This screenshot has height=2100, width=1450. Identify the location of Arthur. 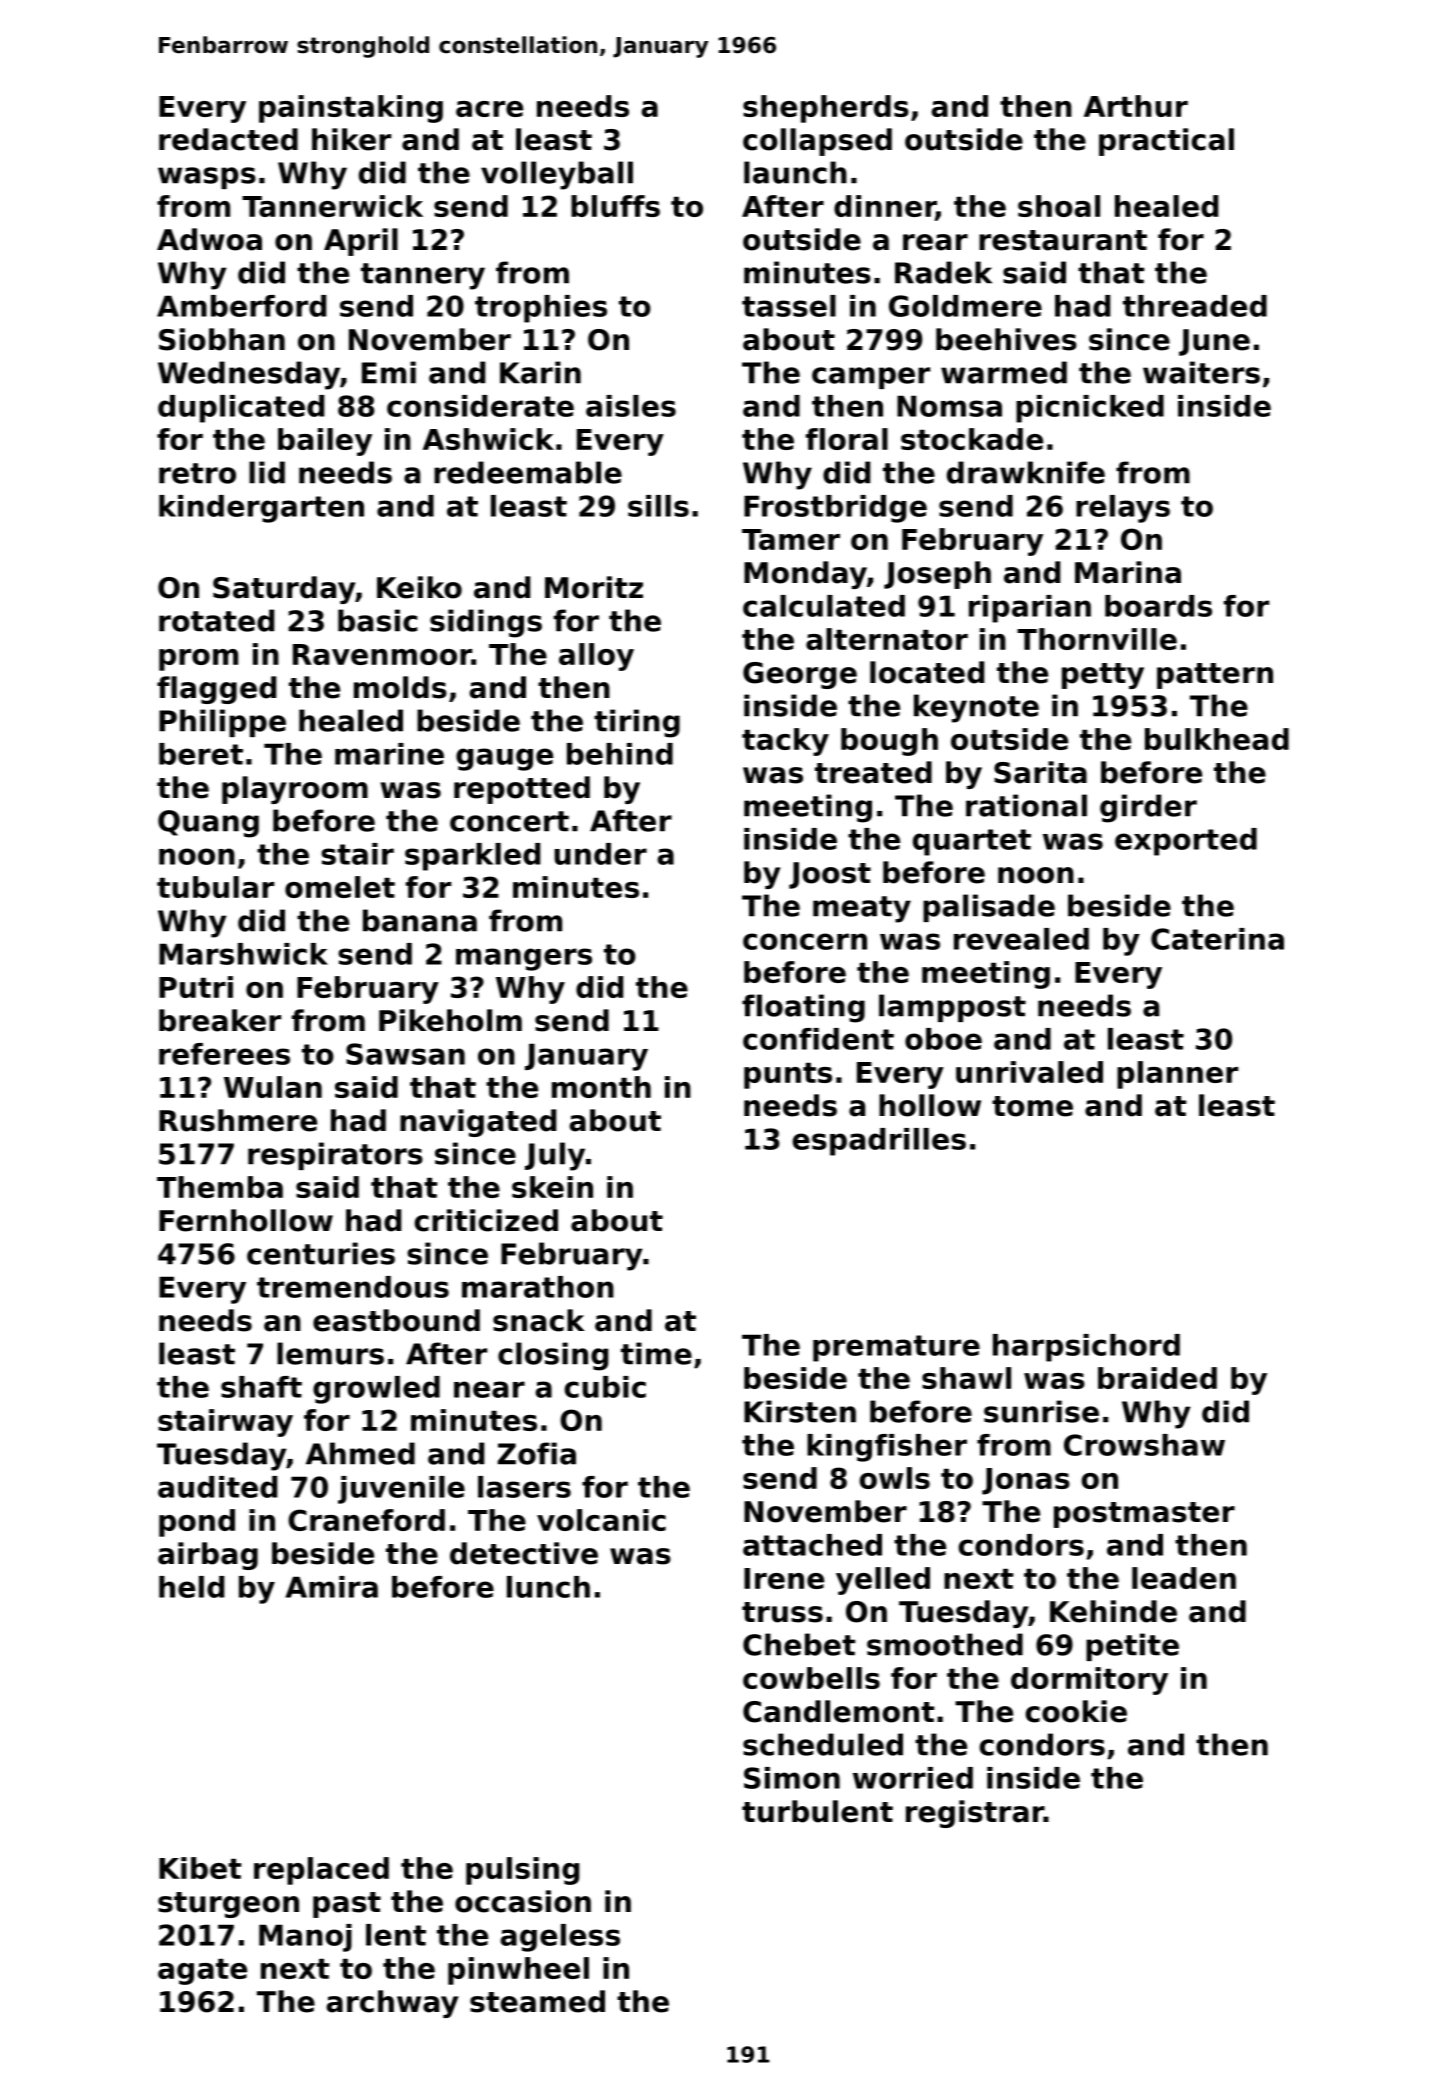
(1136, 106).
